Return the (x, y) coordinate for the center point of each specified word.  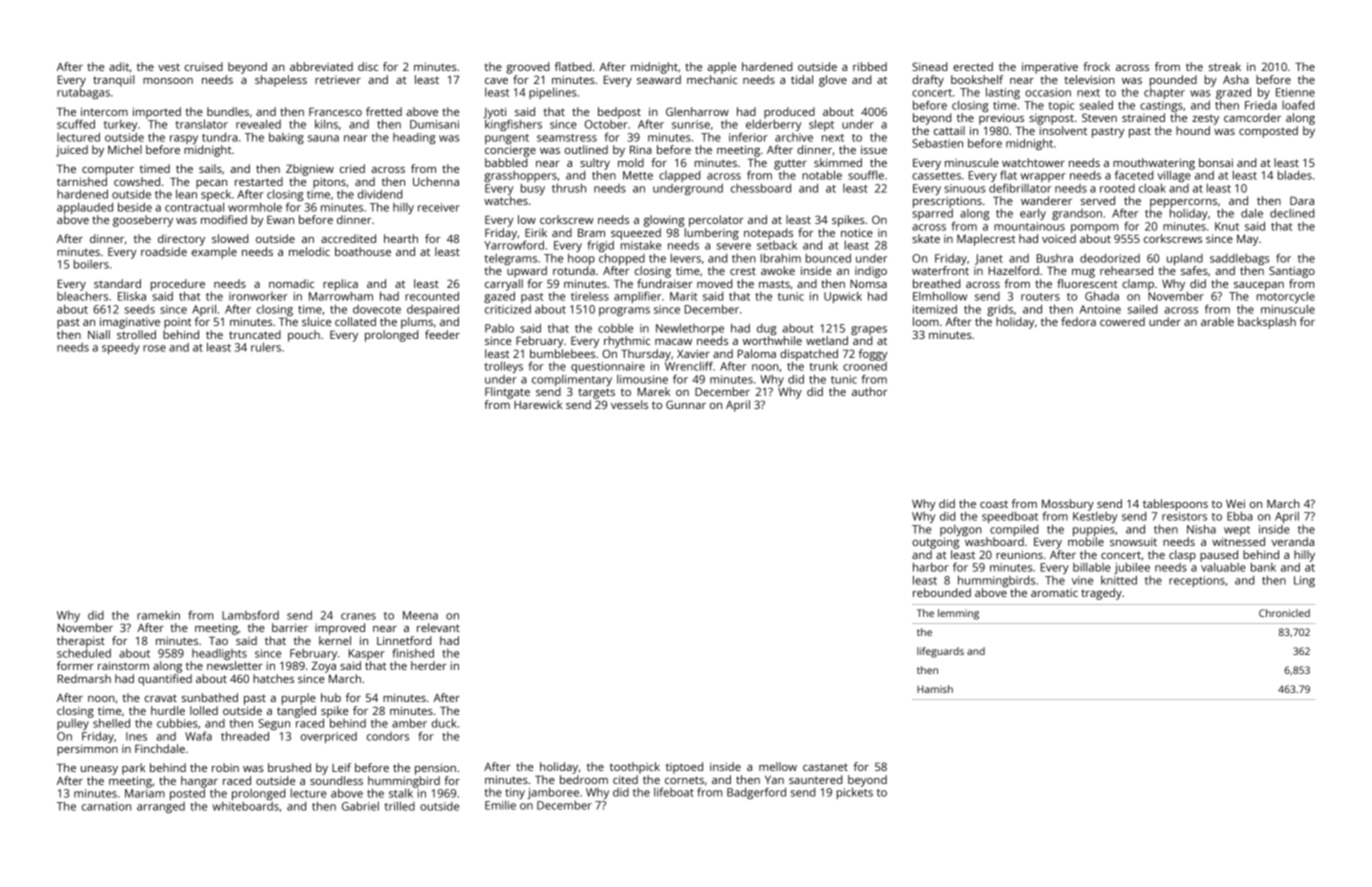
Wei (1235, 503)
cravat (161, 698)
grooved (527, 68)
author (869, 391)
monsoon (168, 81)
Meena (420, 615)
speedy (121, 348)
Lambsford (250, 615)
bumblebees (562, 353)
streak (1225, 66)
